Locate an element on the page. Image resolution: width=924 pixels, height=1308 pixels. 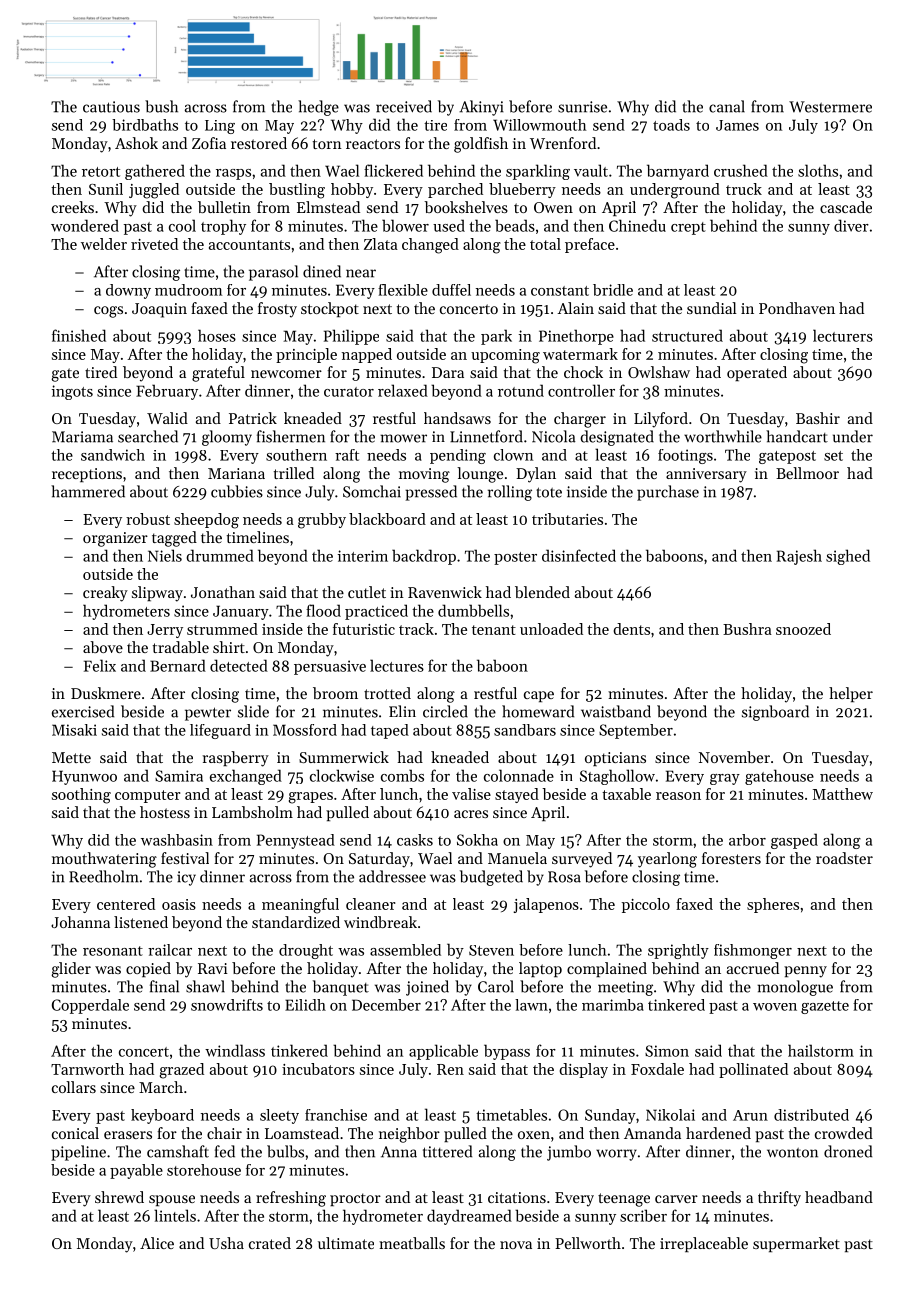
Bellmoor is located at coordinates (807, 473).
